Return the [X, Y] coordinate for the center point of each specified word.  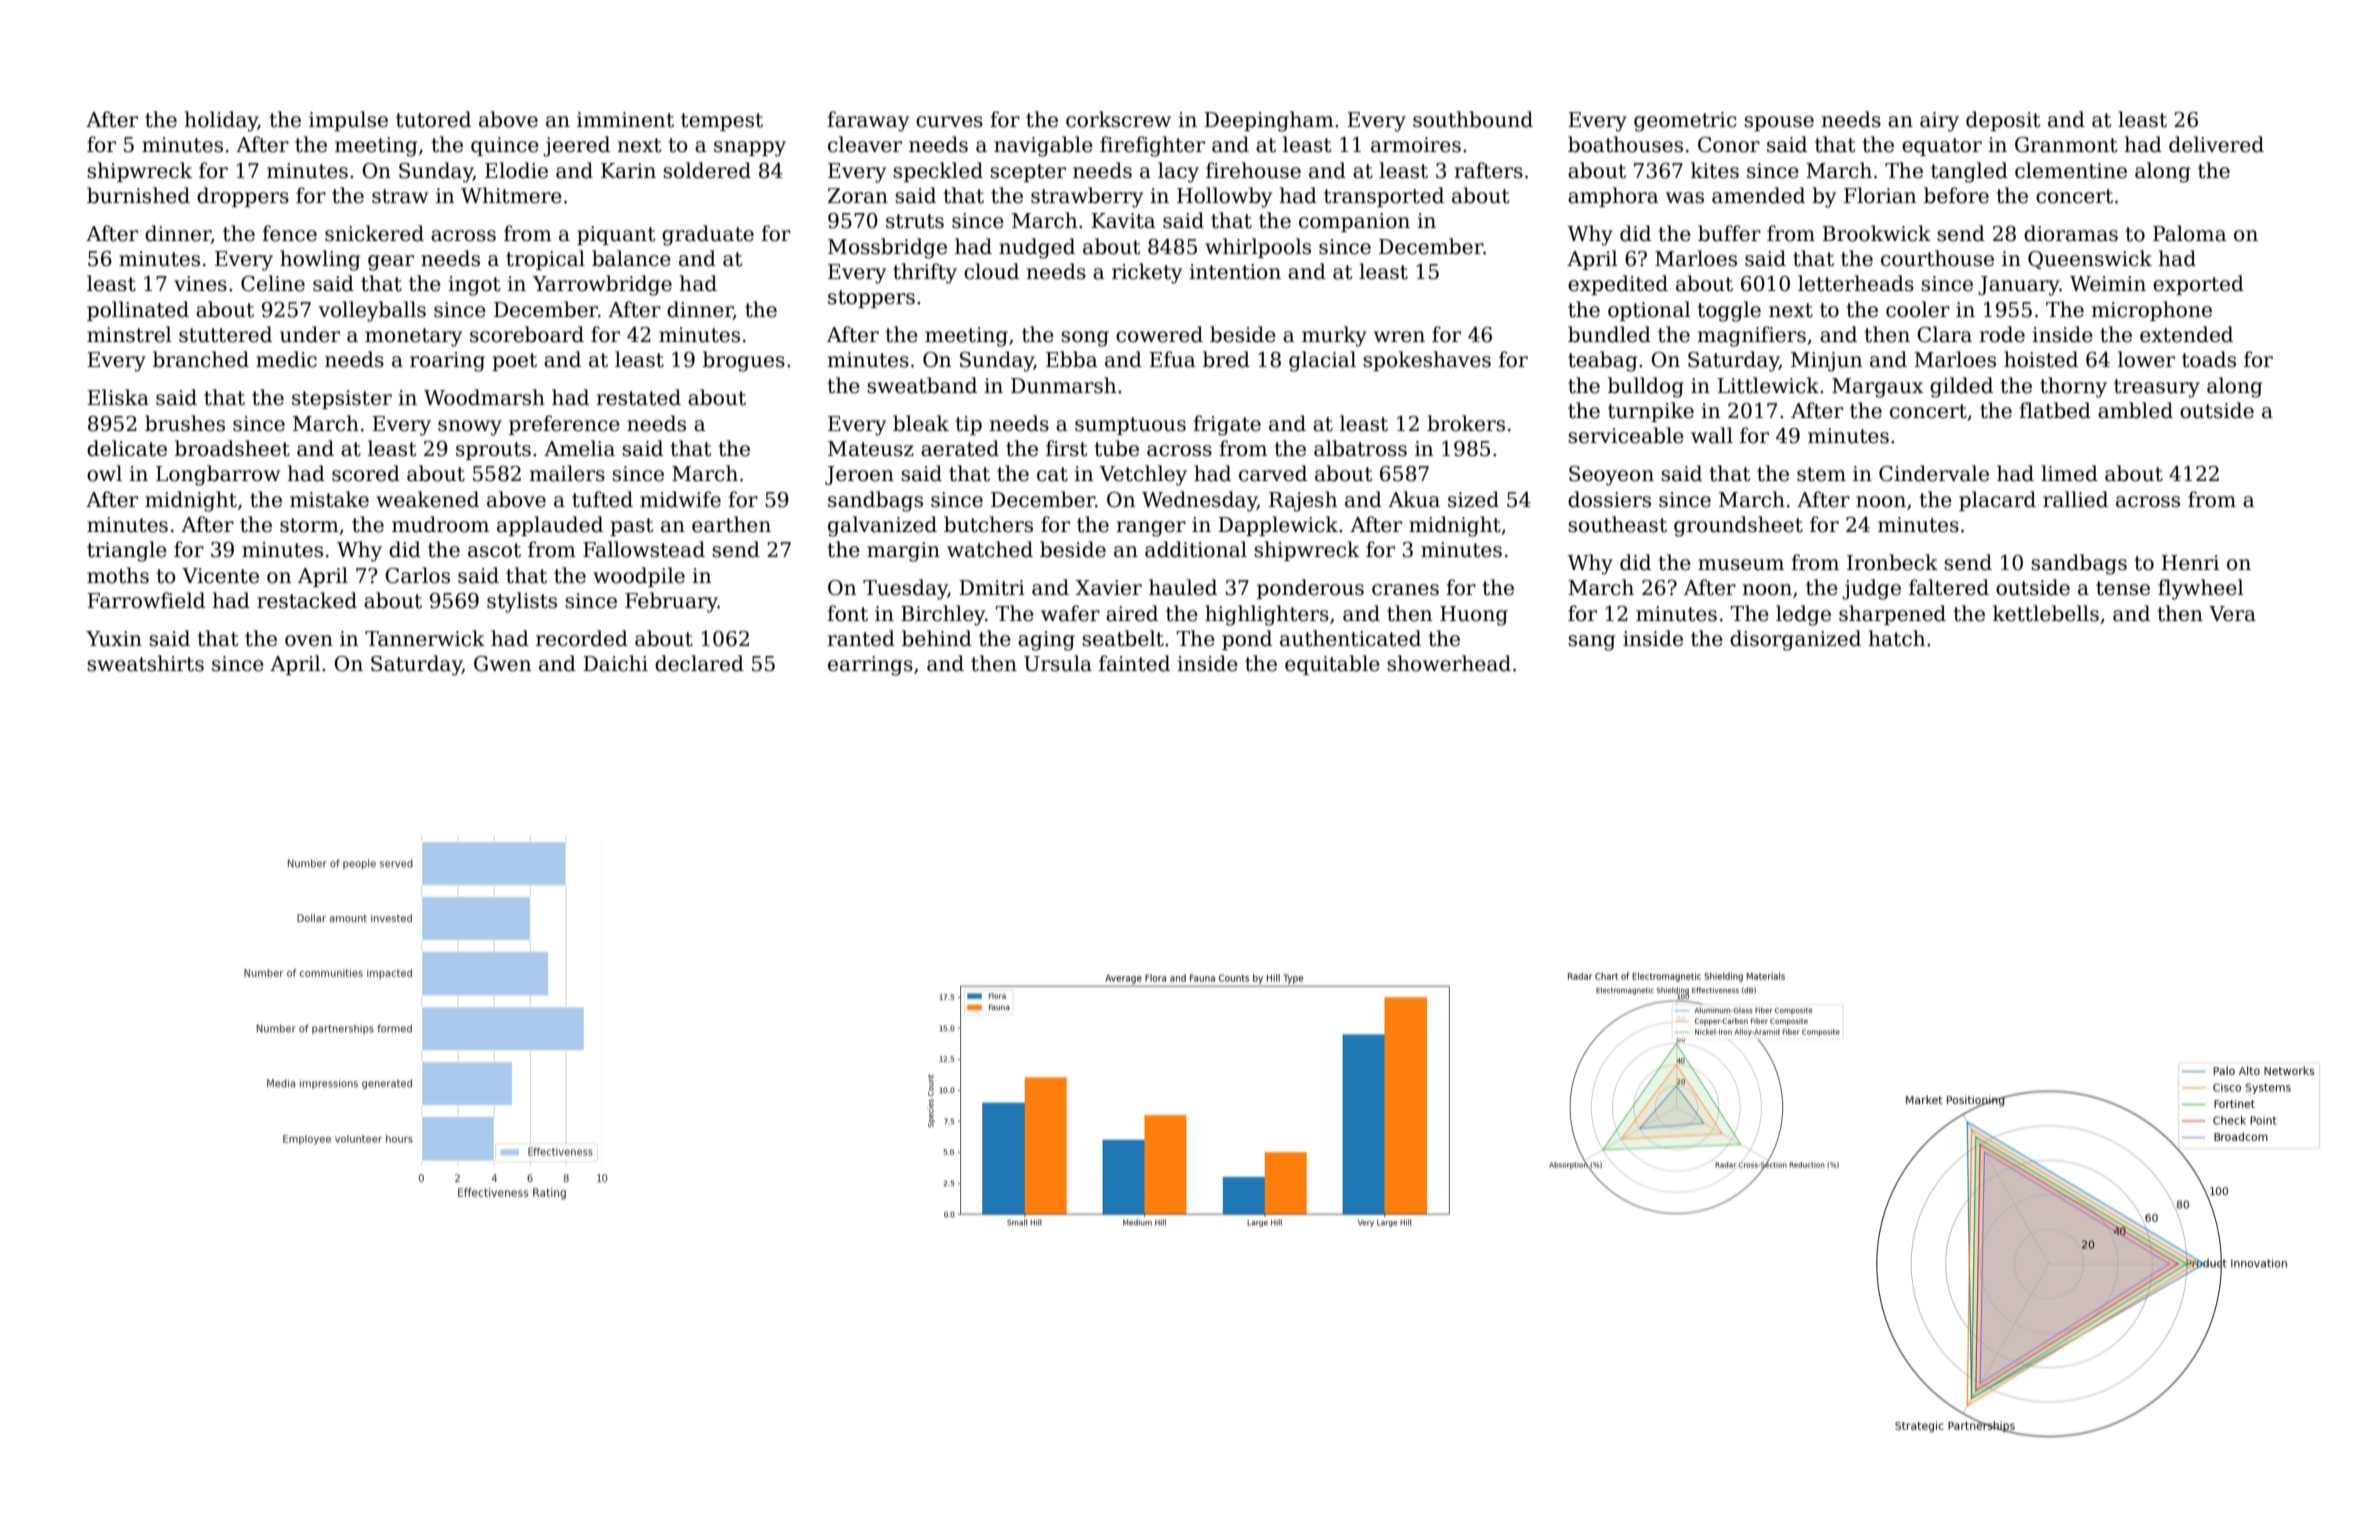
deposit [2003, 121]
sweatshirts [145, 663]
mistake [329, 499]
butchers [988, 524]
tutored [433, 119]
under [310, 334]
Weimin [2108, 284]
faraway [868, 121]
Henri [2190, 563]
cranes [1405, 590]
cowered [1159, 334]
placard [1997, 501]
